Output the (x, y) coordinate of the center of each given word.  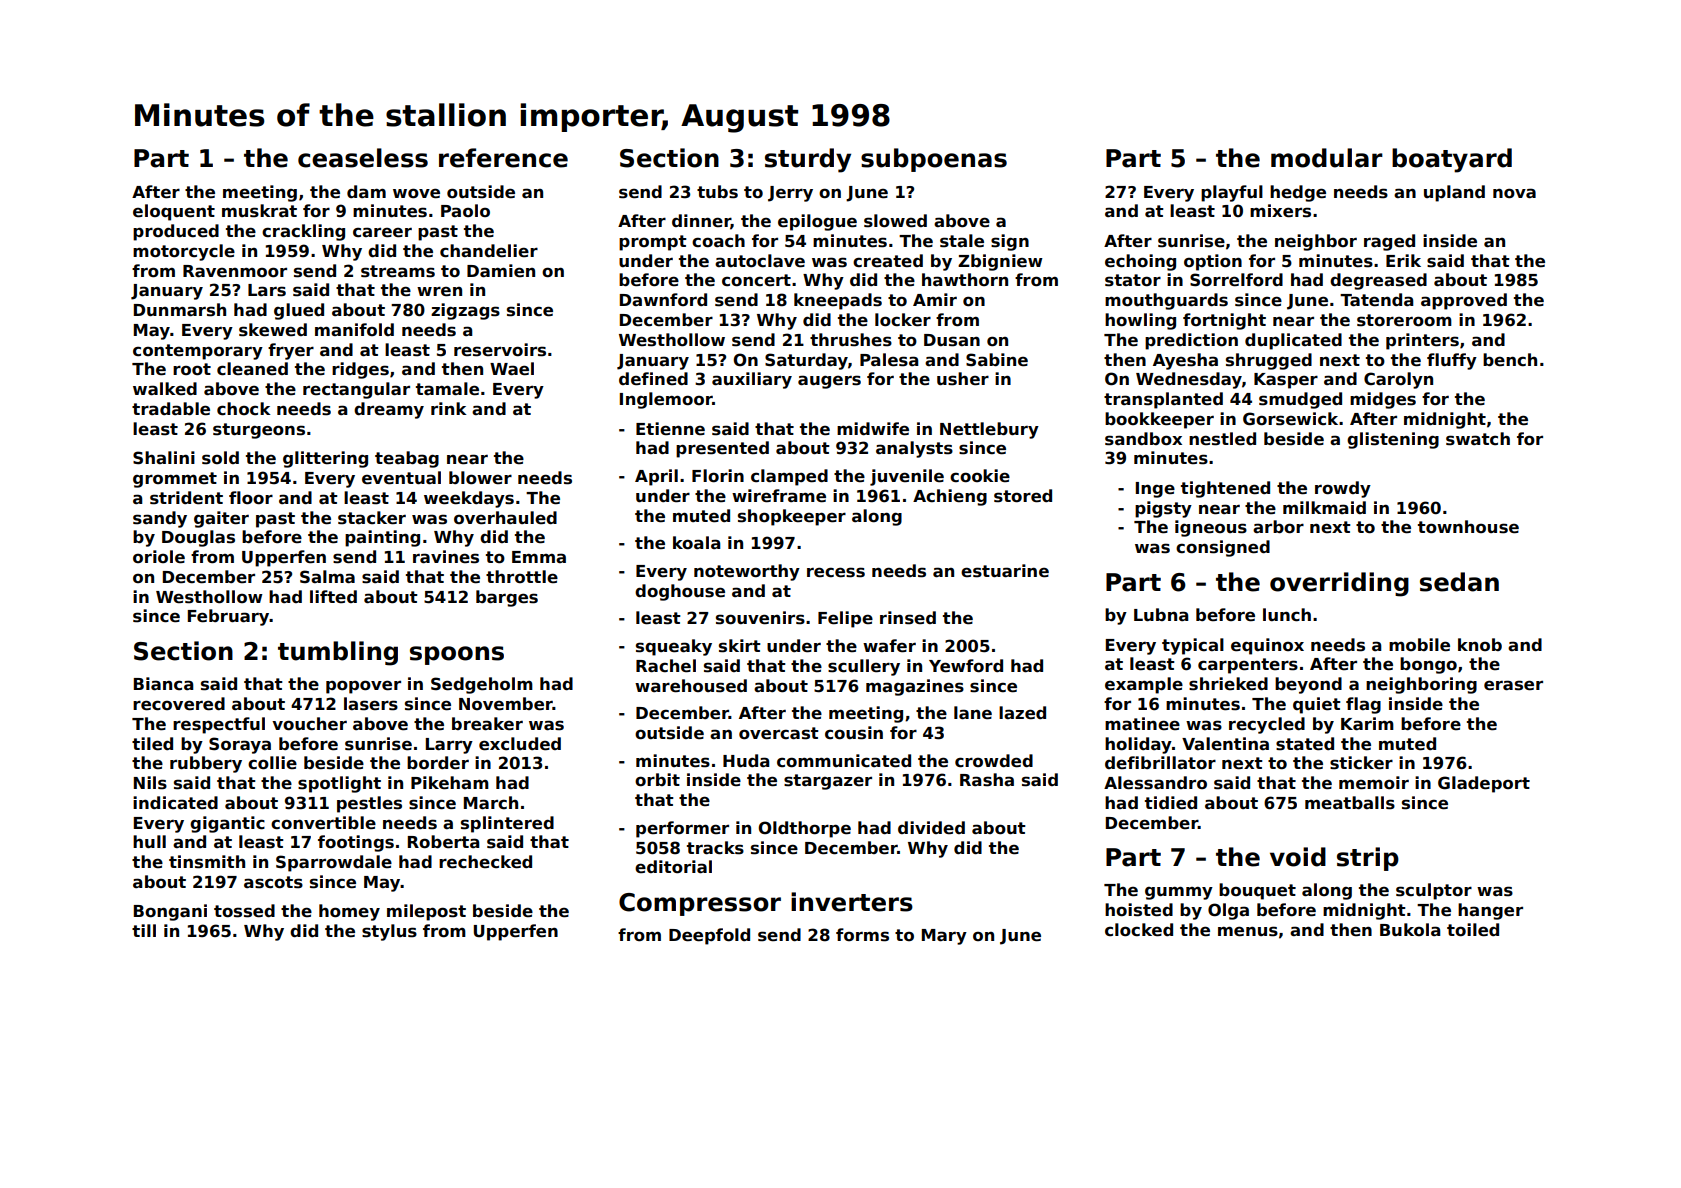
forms (862, 935)
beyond (1308, 685)
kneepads (838, 301)
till (144, 930)
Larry (449, 746)
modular (1327, 158)
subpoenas (934, 160)
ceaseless (363, 158)
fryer (291, 351)
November (506, 704)
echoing (1140, 262)
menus (1248, 931)
